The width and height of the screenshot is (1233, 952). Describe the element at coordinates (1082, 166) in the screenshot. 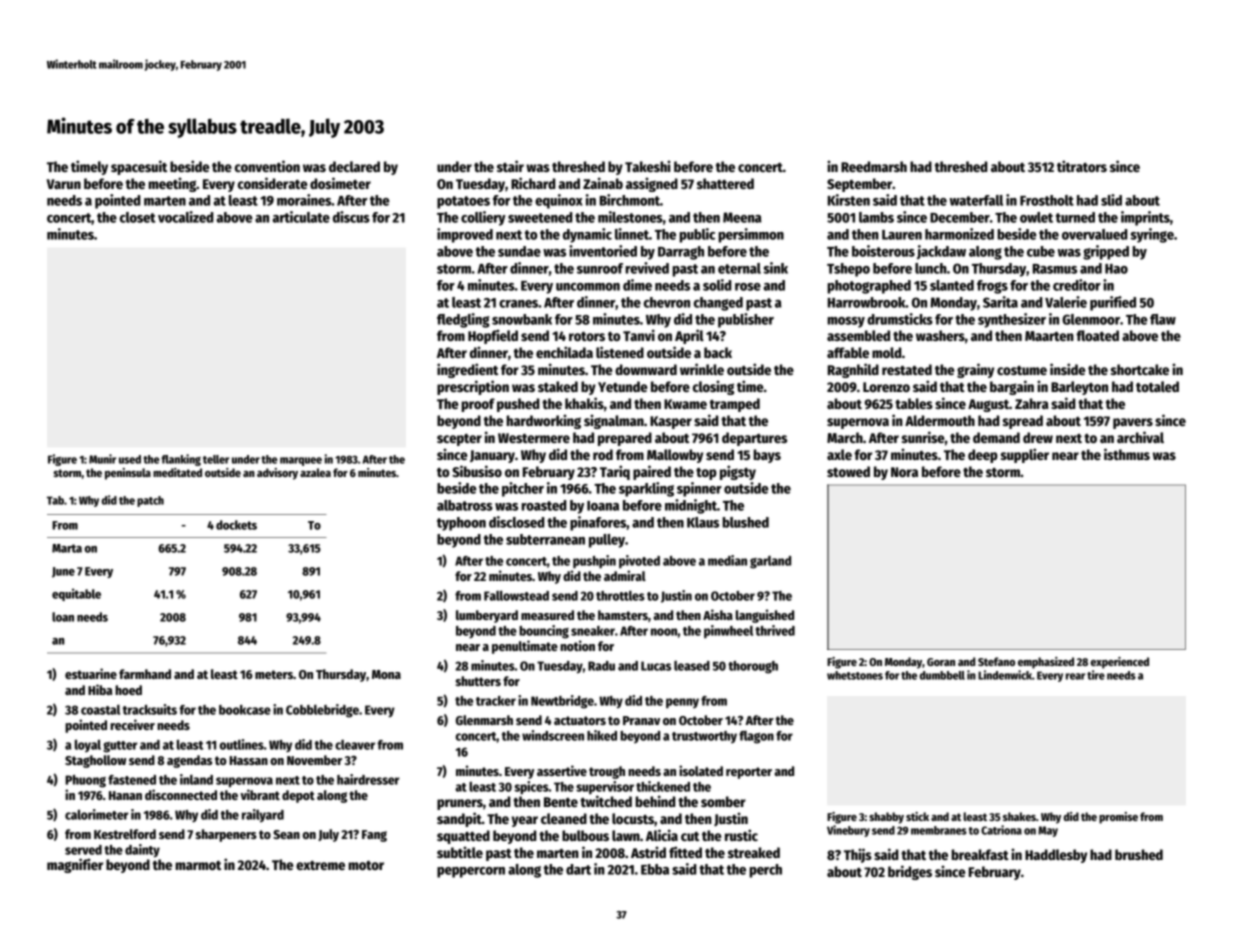

I see `titrators` at that location.
